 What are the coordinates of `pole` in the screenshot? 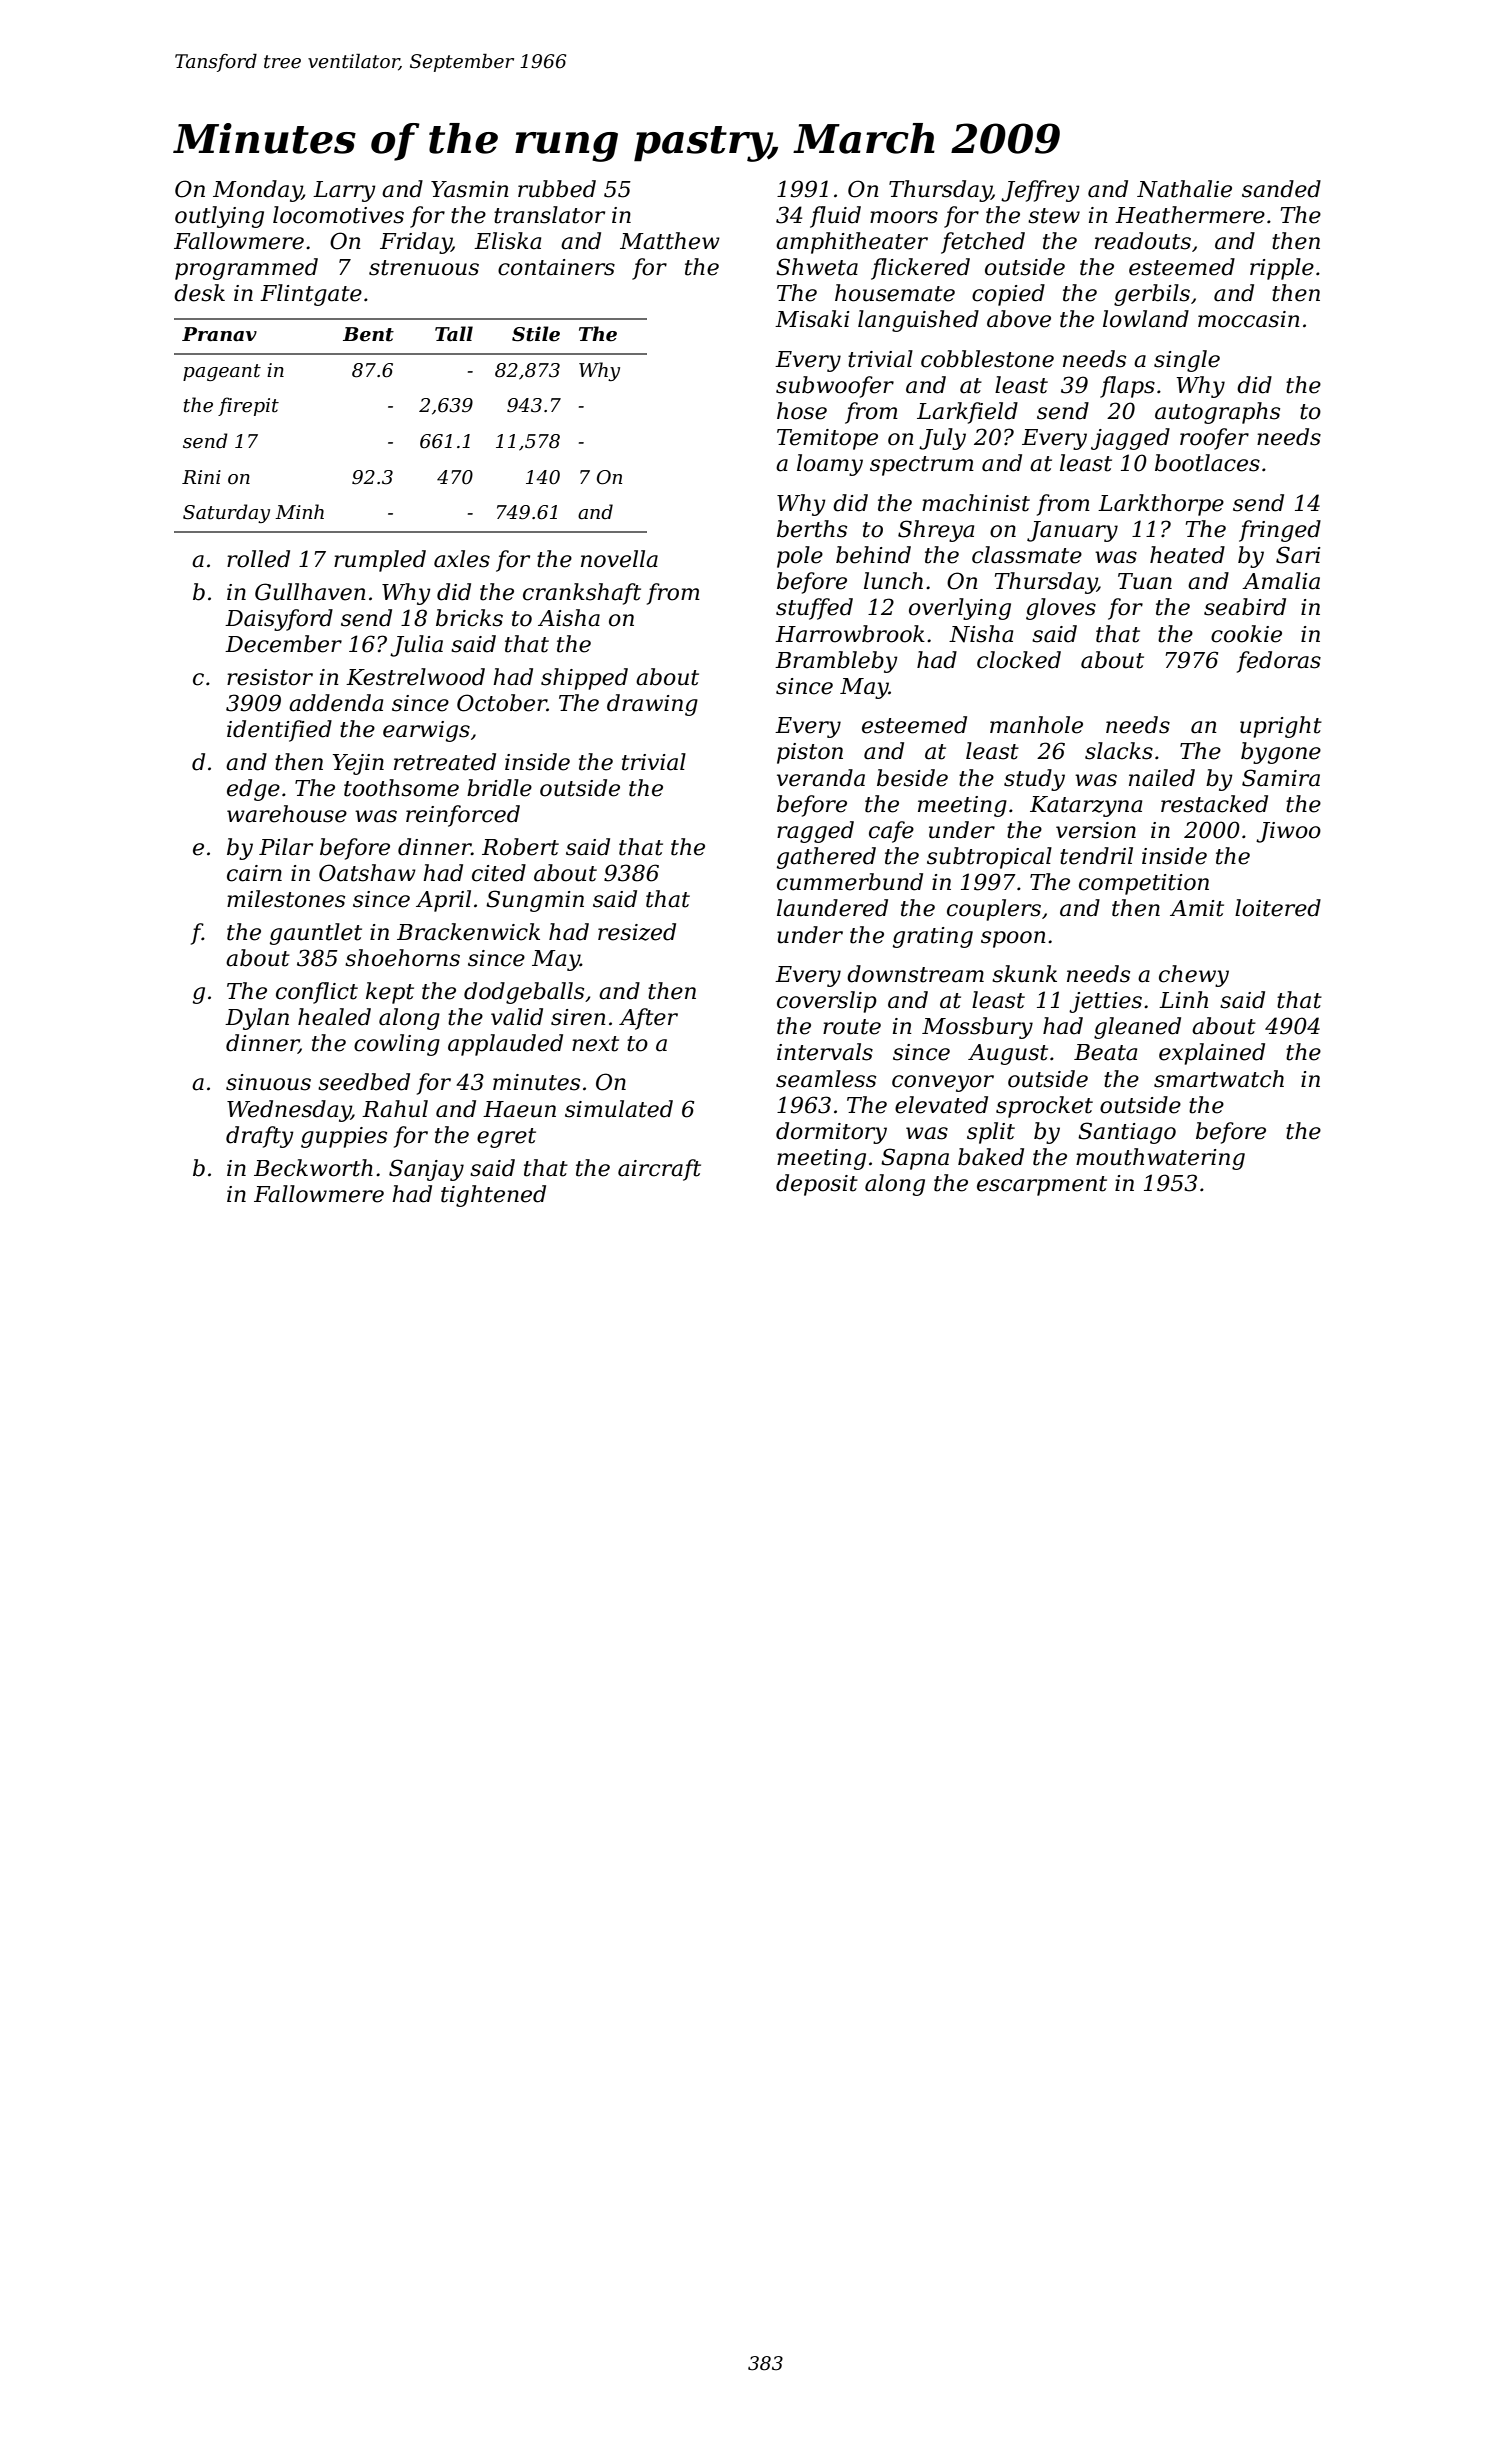 It's located at (800, 557).
